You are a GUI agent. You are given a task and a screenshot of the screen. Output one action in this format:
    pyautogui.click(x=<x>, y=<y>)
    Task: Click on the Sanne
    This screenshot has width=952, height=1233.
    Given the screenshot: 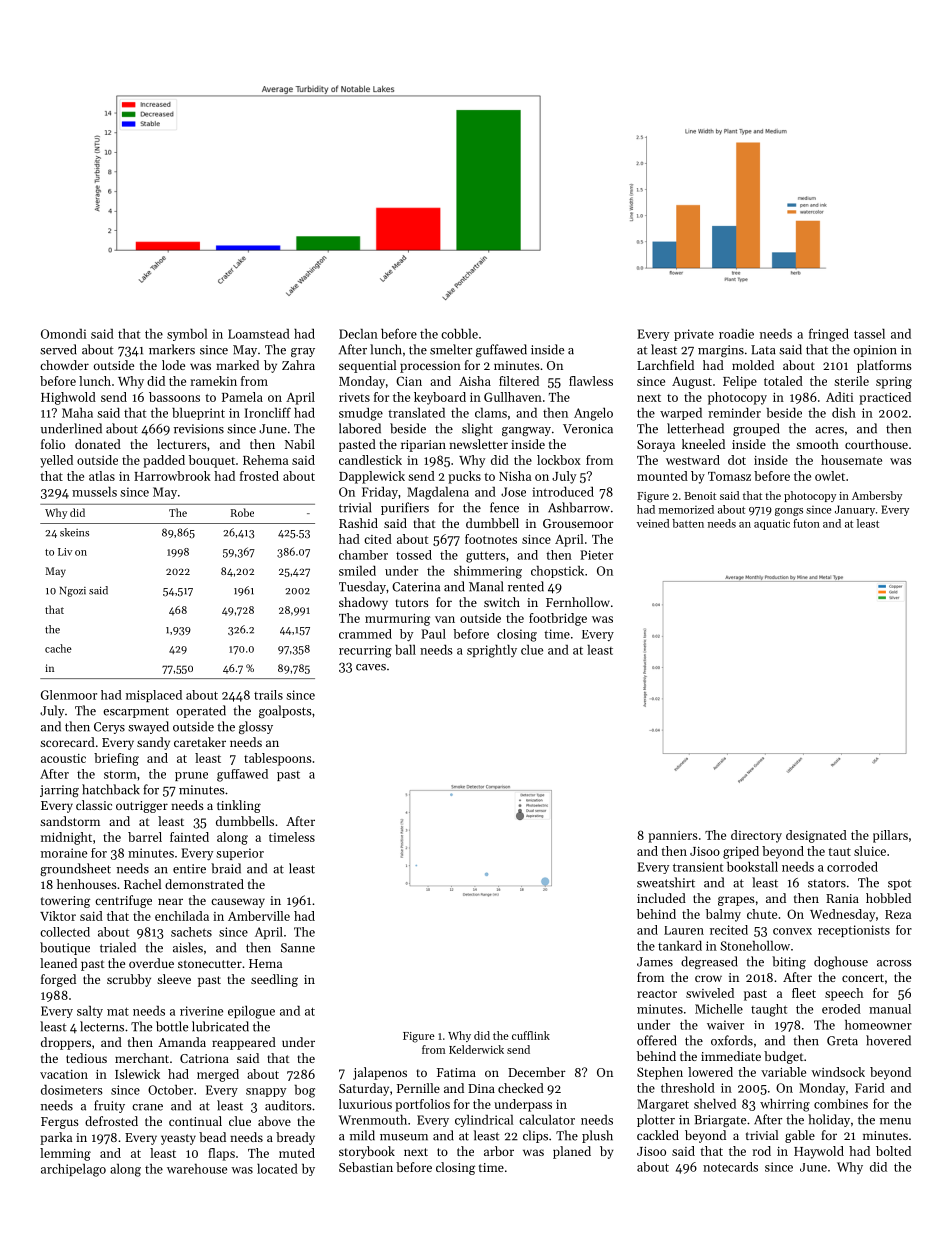 What is the action you would take?
    pyautogui.click(x=298, y=948)
